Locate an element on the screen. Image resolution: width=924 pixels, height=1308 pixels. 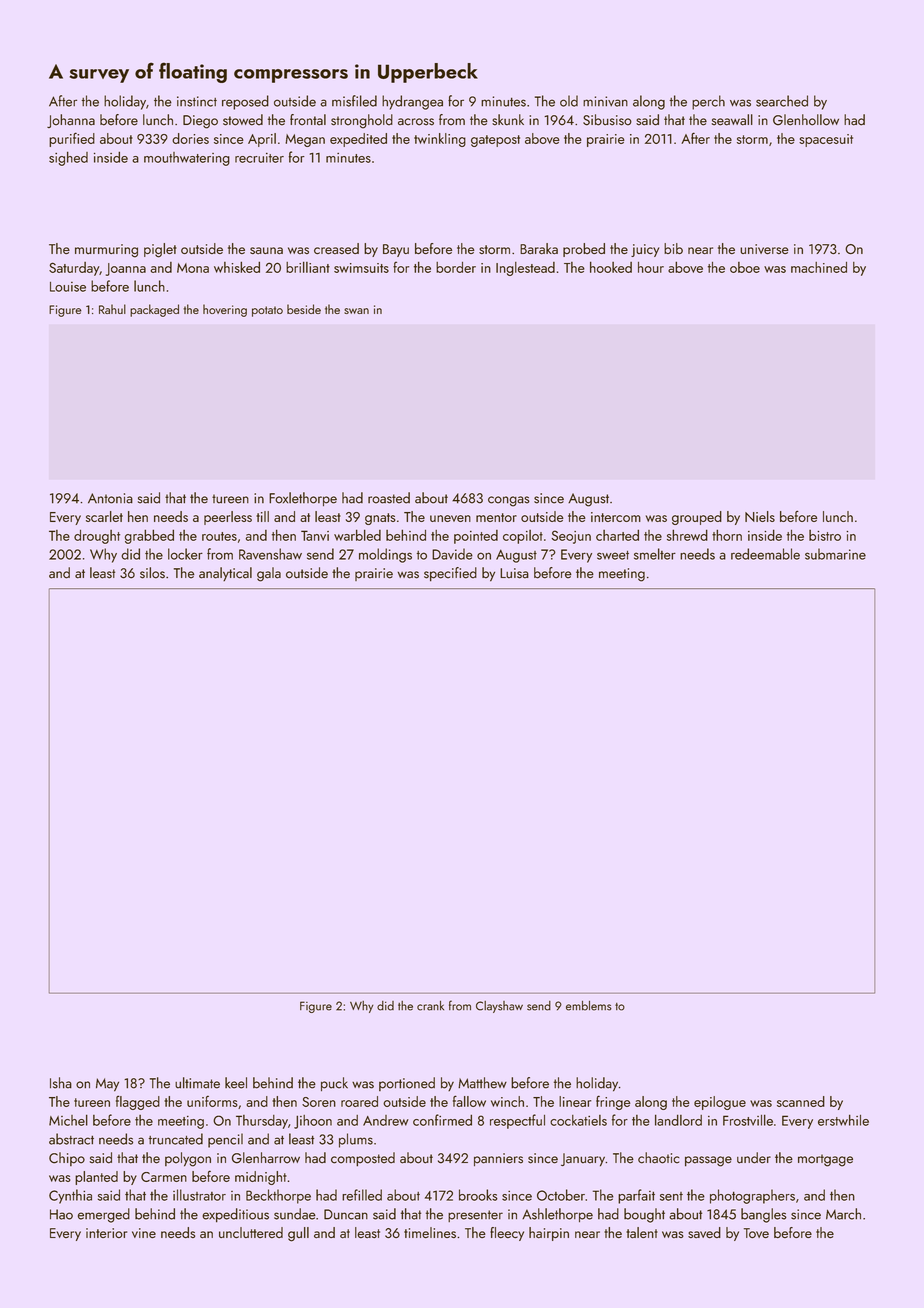
Baraka is located at coordinates (539, 249).
